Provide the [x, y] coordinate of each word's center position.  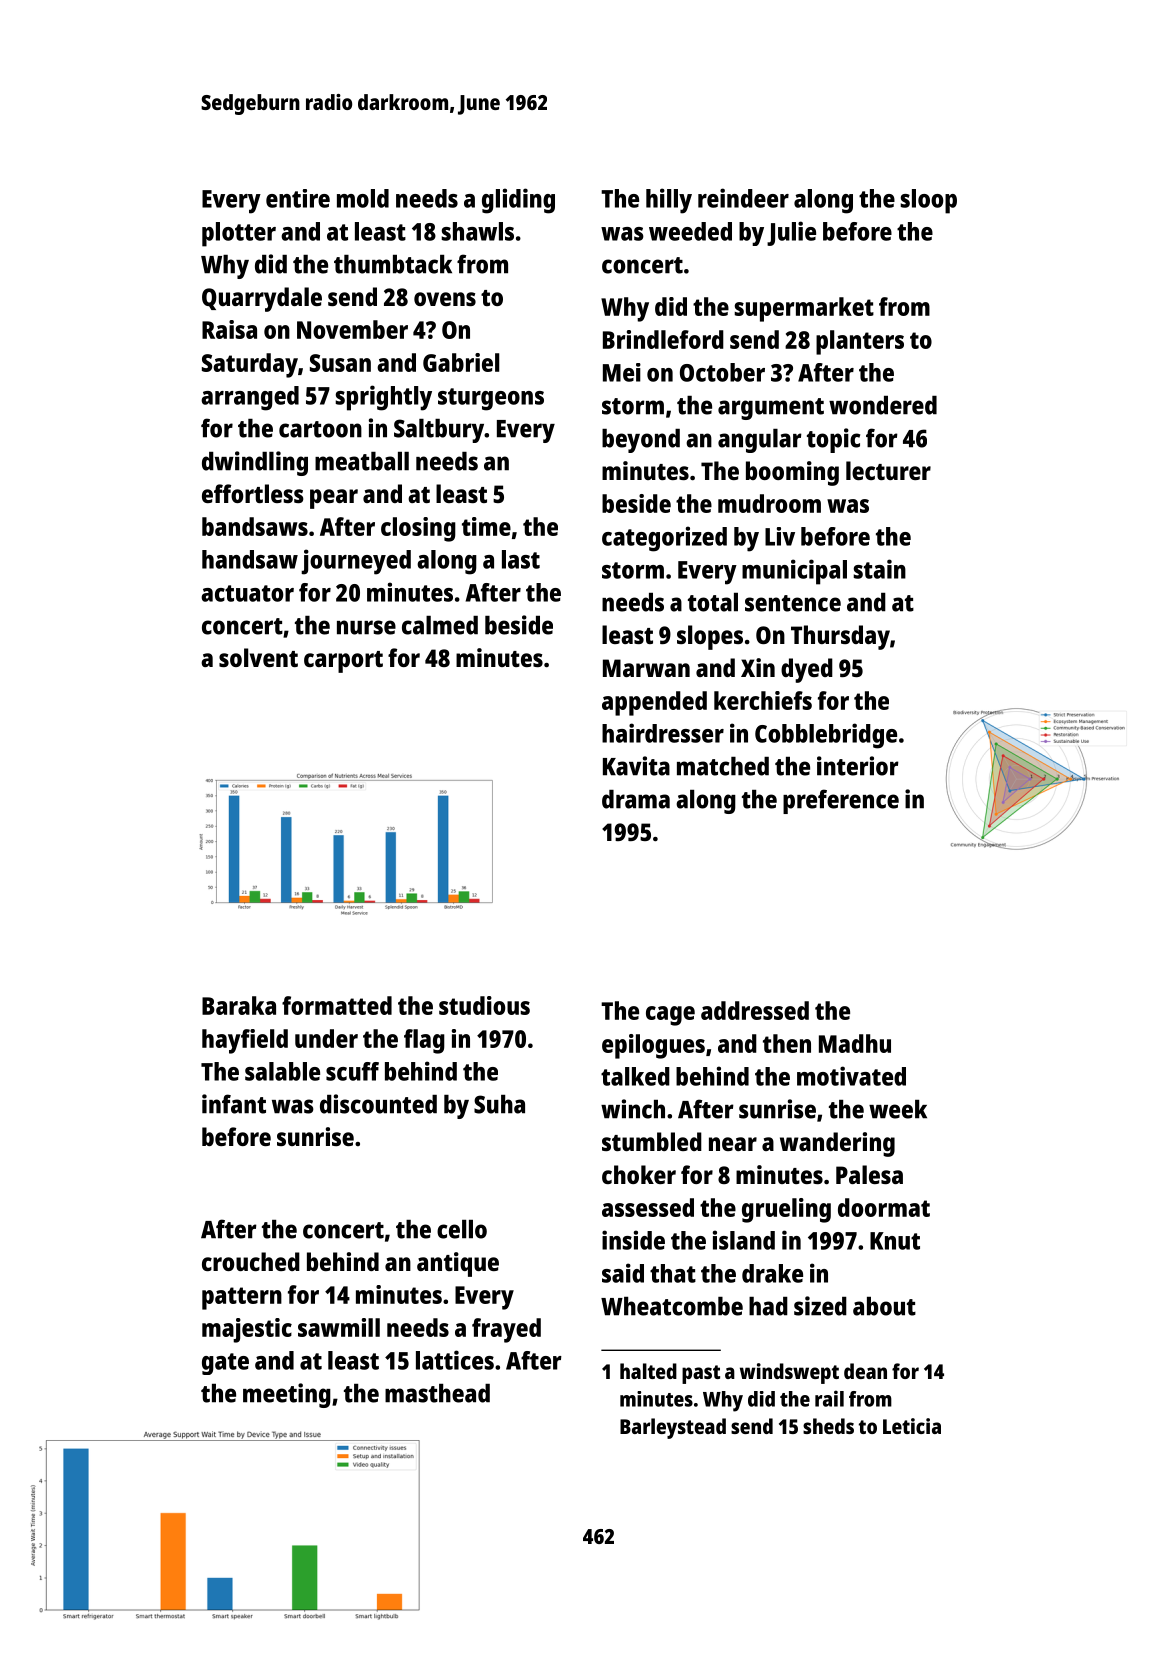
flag [424, 1041]
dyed [807, 670]
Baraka [239, 1005]
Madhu [855, 1043]
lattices [455, 1360]
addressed [755, 1010]
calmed [440, 625]
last [521, 559]
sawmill [339, 1327]
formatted [337, 1005]
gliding [518, 201]
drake [772, 1273]
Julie [791, 233]
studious [484, 1005]
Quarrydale [262, 299]
